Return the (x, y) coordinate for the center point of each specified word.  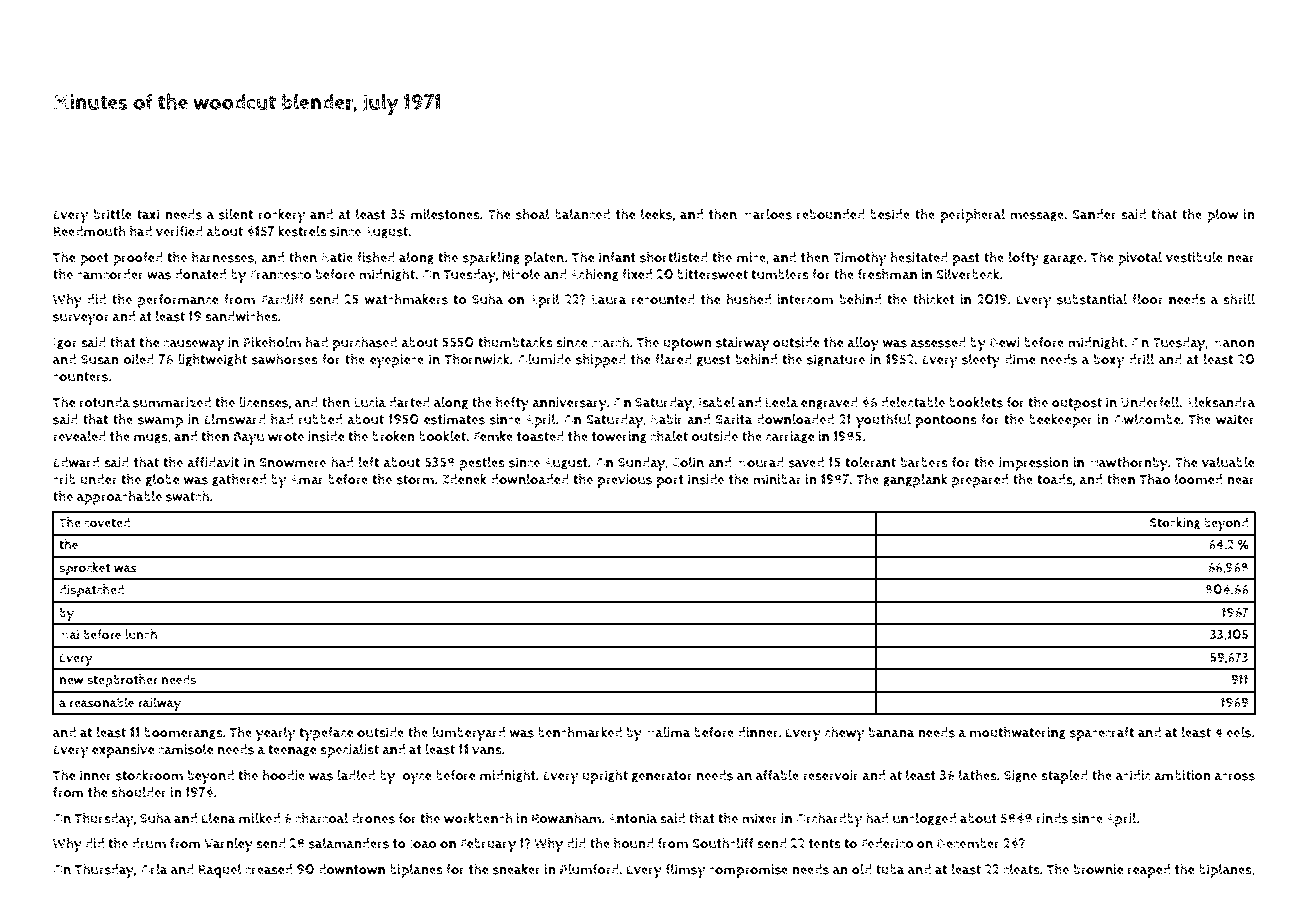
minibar (777, 479)
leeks (656, 214)
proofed (138, 259)
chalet (669, 436)
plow (1222, 216)
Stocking (1175, 523)
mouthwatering (1018, 733)
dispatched (91, 591)
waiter (1235, 419)
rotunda (104, 402)
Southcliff (722, 843)
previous (625, 481)
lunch (141, 634)
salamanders (349, 843)
